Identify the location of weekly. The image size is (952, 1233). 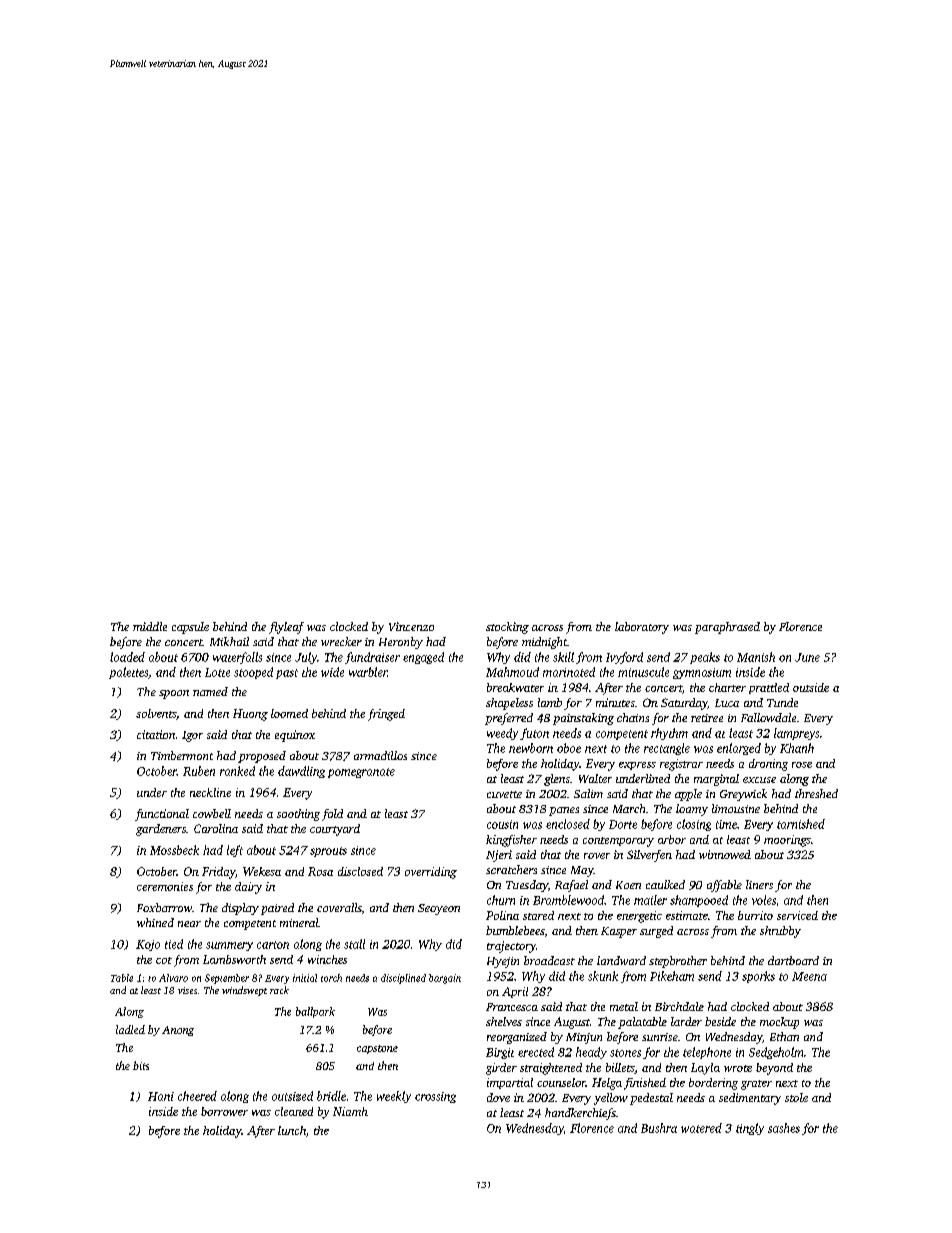
(394, 1097).
